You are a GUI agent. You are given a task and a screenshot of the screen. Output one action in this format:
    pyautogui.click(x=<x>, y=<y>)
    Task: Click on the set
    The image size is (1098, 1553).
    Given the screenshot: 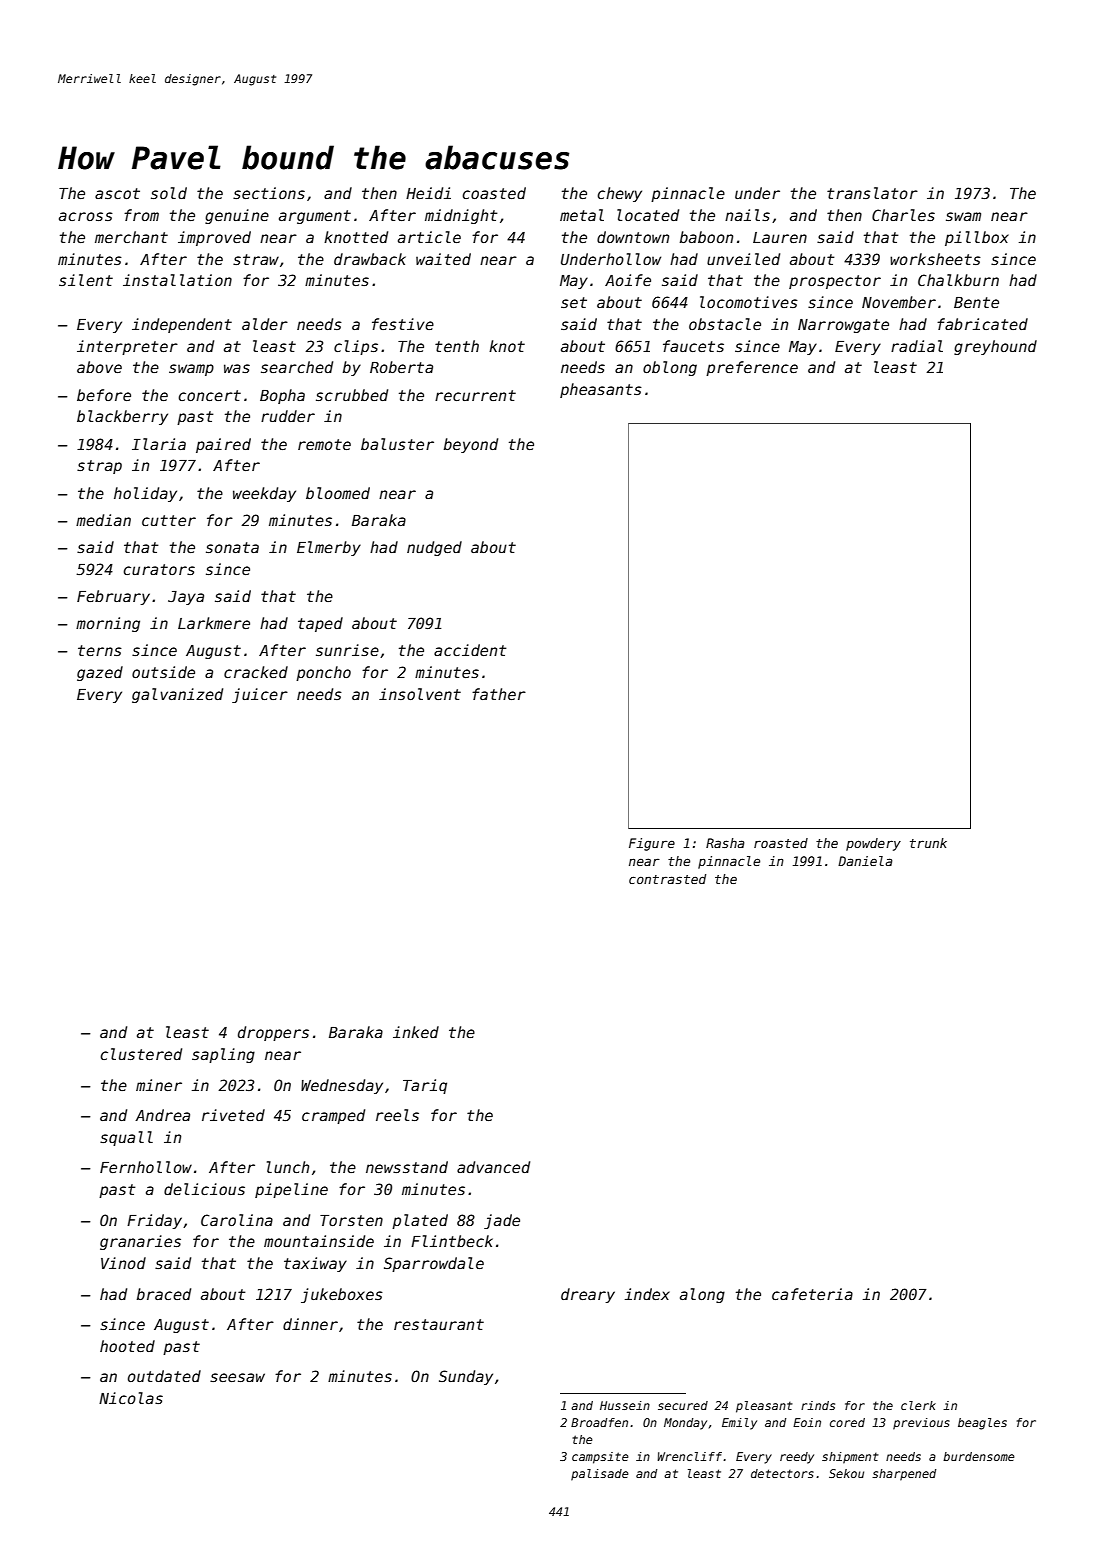 What is the action you would take?
    pyautogui.click(x=574, y=302)
